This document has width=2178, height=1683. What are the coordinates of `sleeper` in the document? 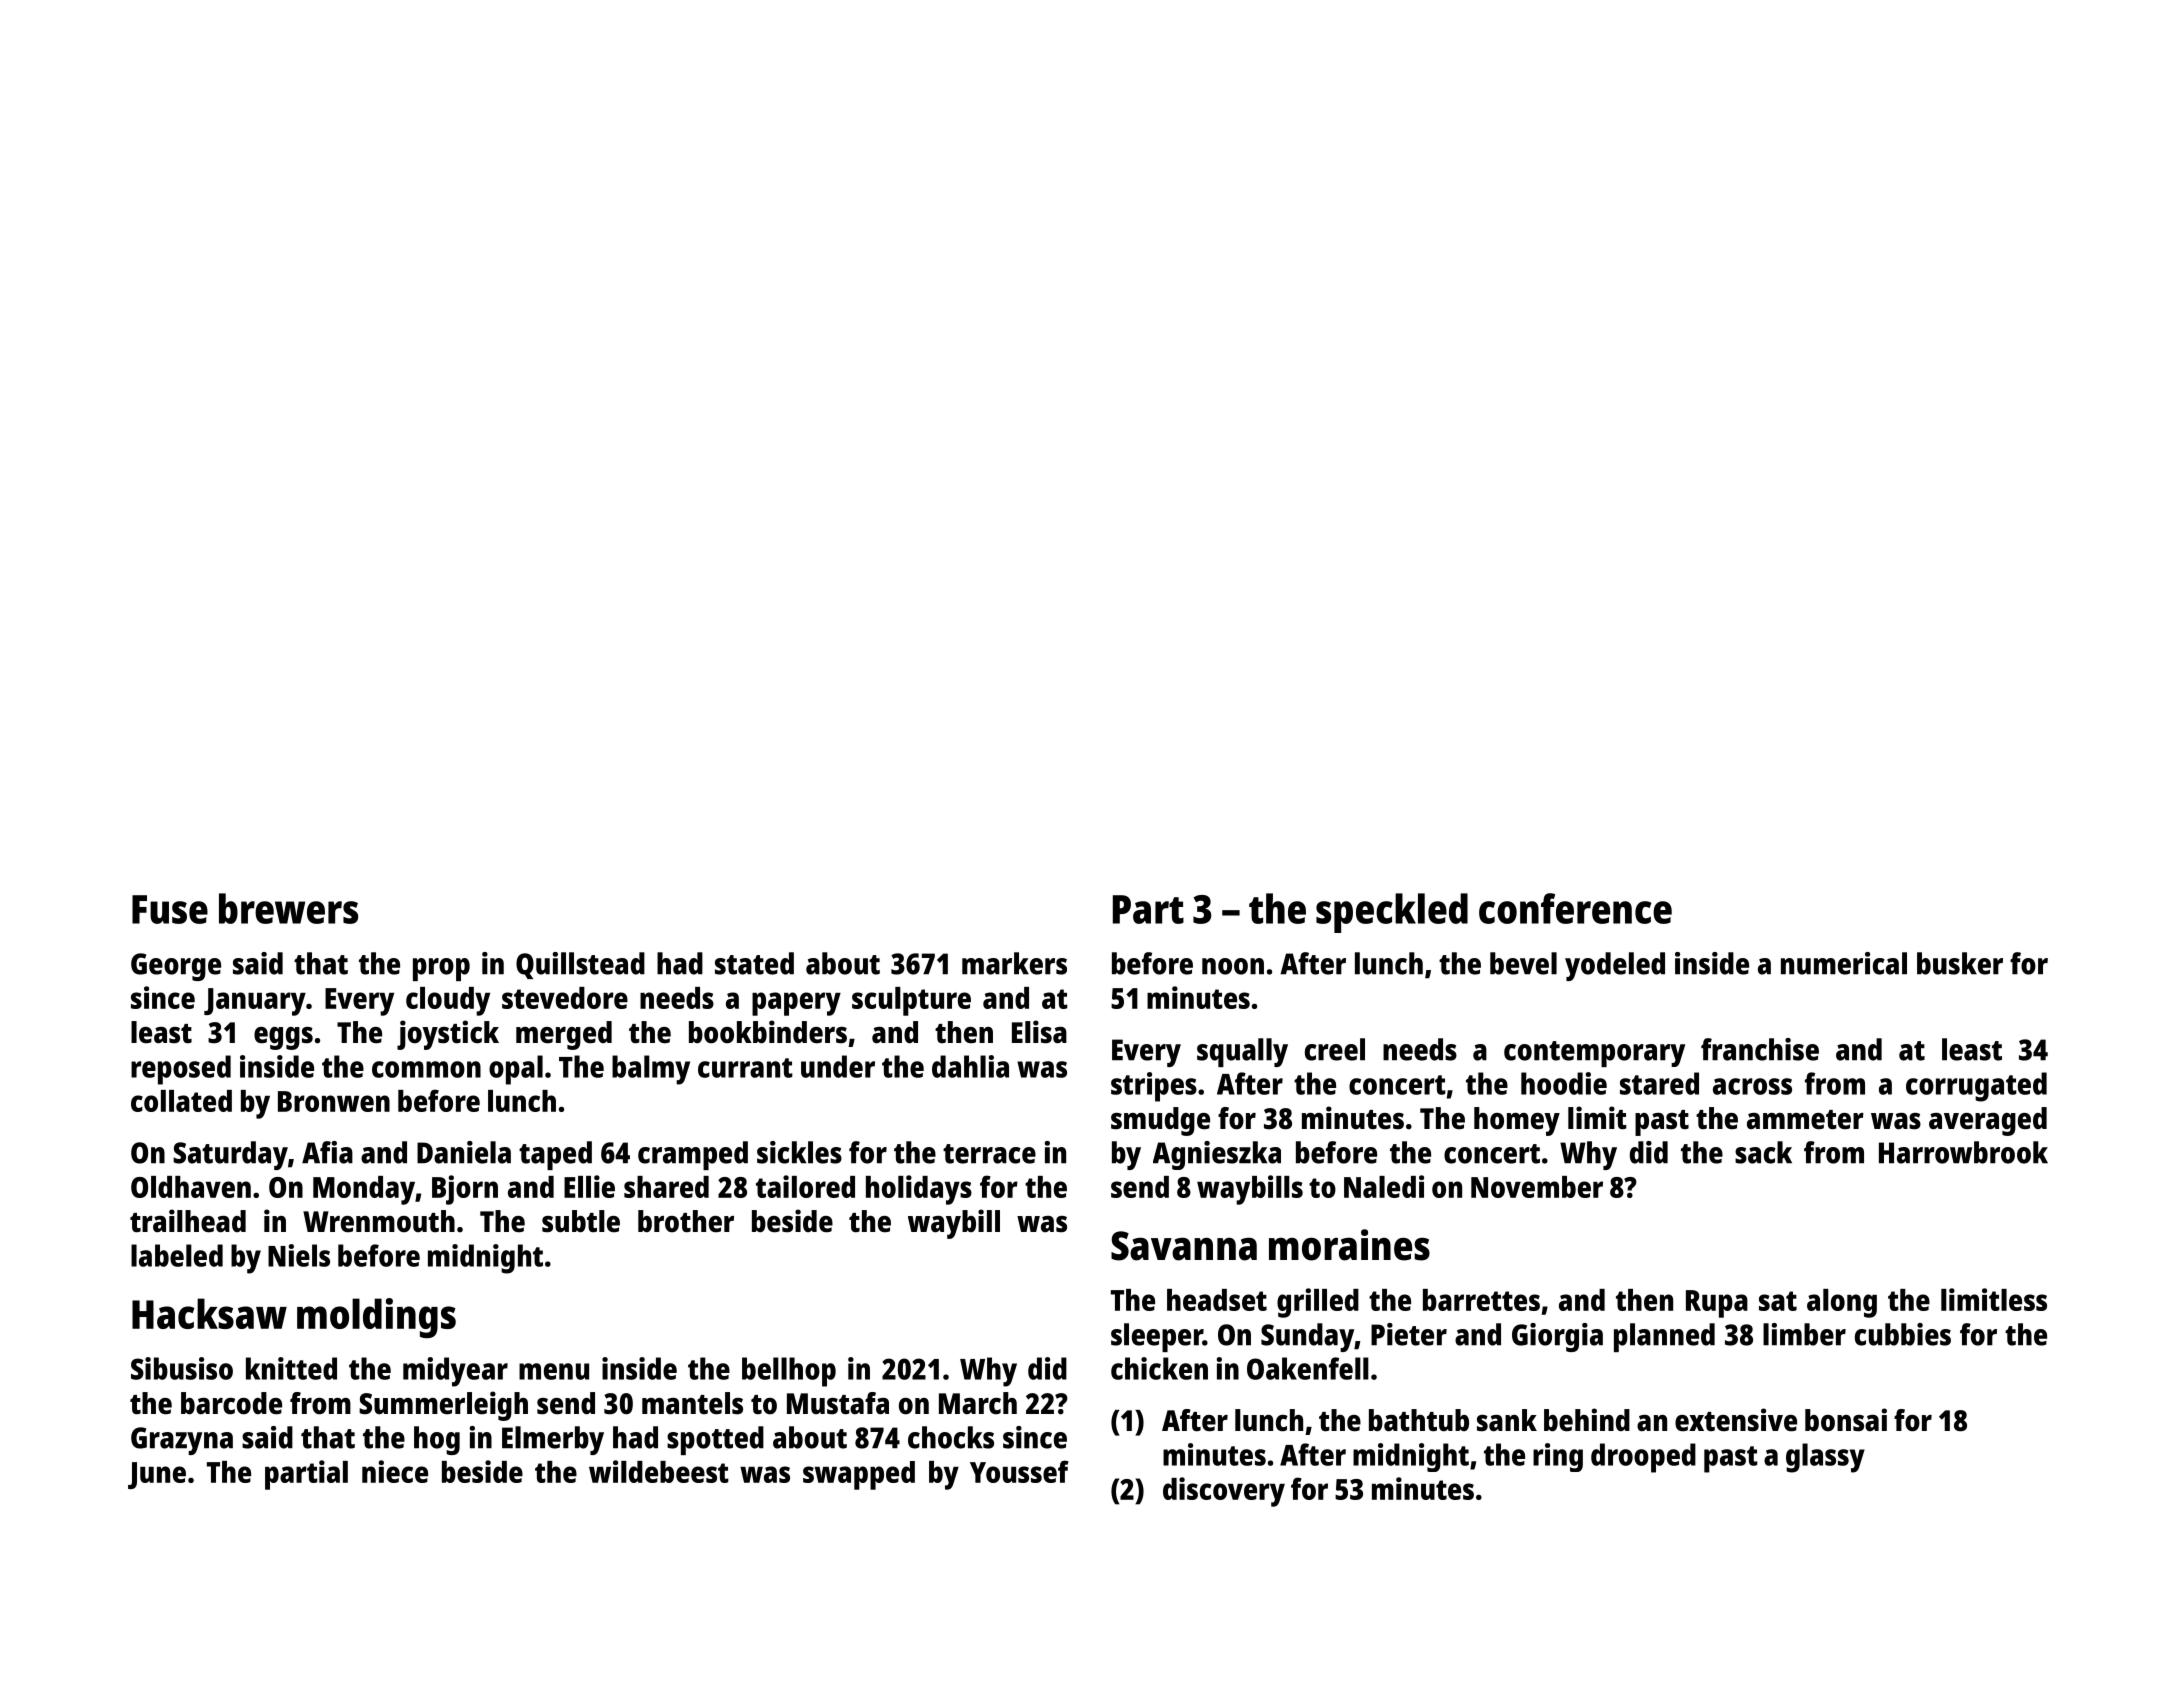 It's located at (1157, 1337).
